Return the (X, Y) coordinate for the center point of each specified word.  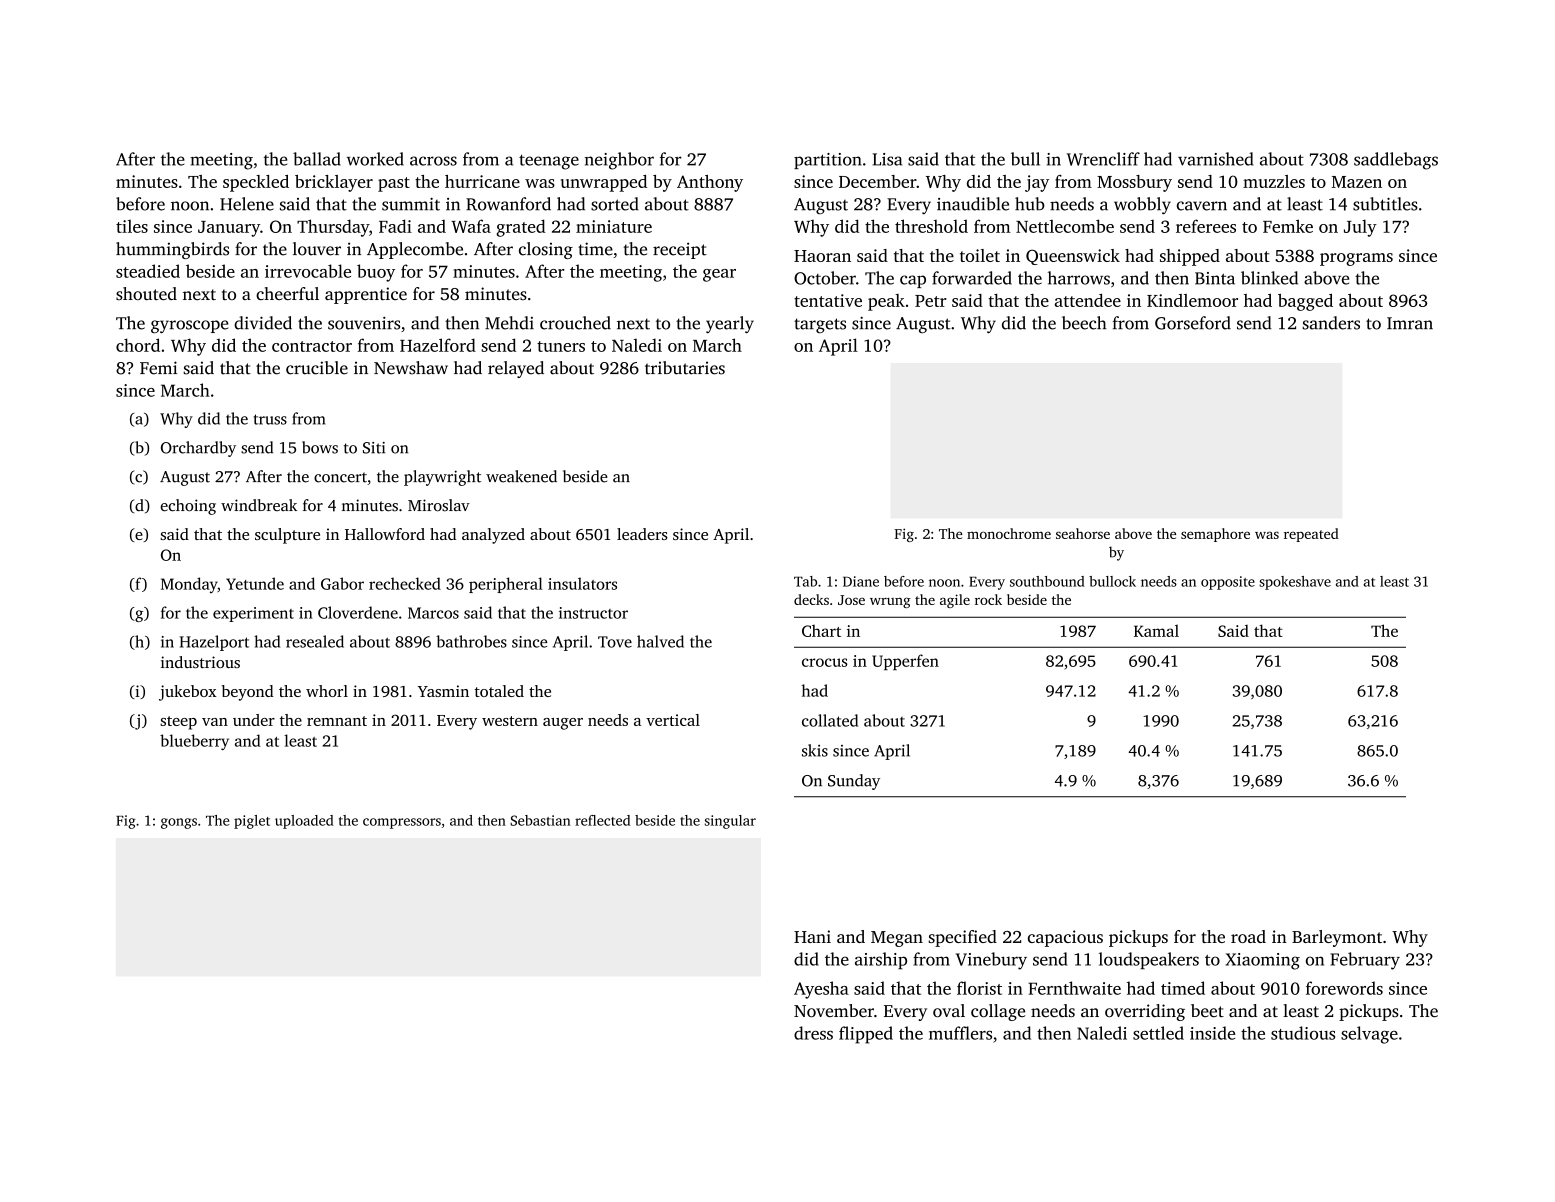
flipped (866, 1035)
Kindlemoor (1192, 300)
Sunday (854, 782)
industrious (200, 662)
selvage (1369, 1035)
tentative (828, 300)
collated (830, 720)
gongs (179, 823)
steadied (148, 271)
